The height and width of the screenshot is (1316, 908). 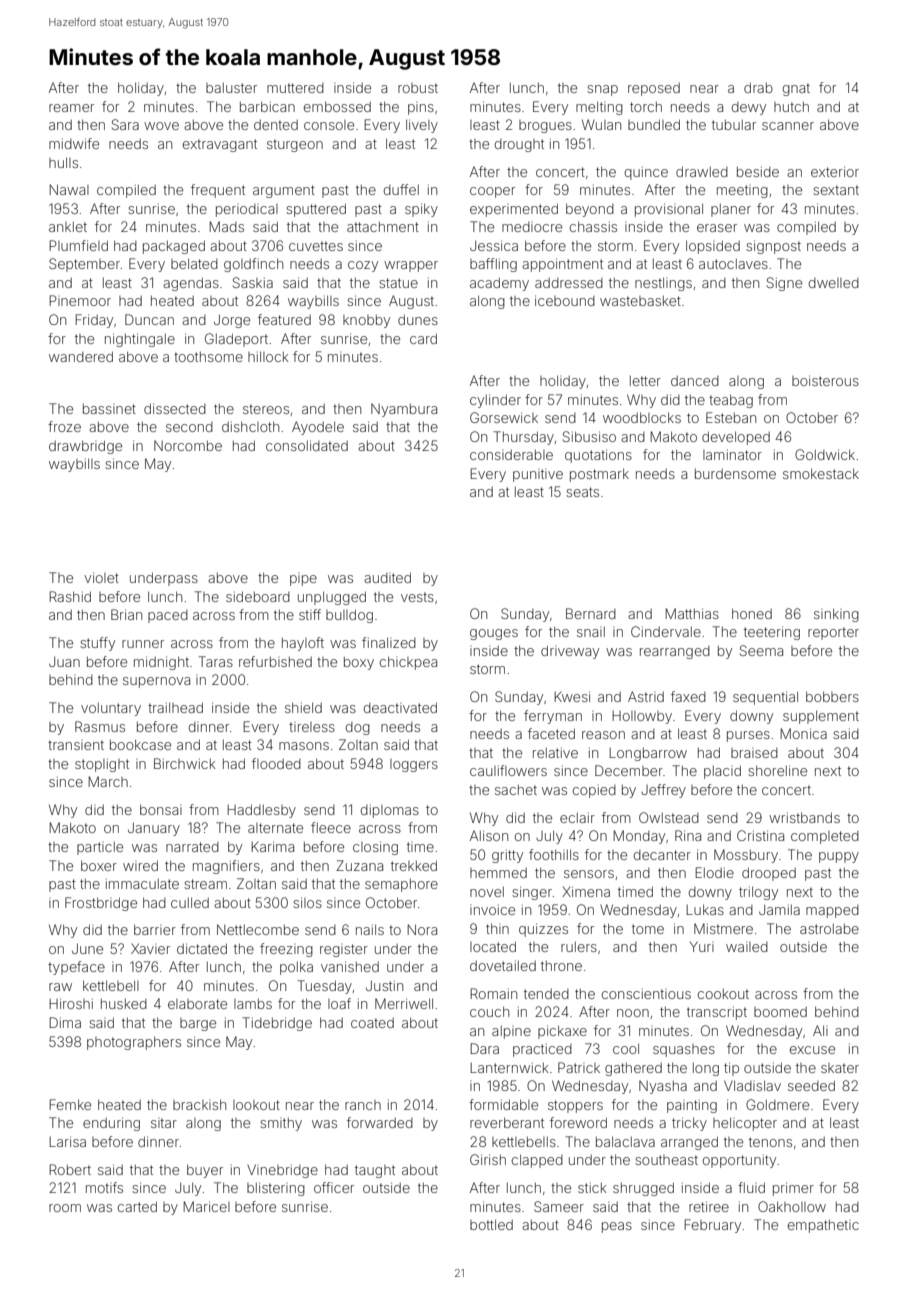 What do you see at coordinates (109, 409) in the screenshot?
I see `bassinet` at bounding box center [109, 409].
